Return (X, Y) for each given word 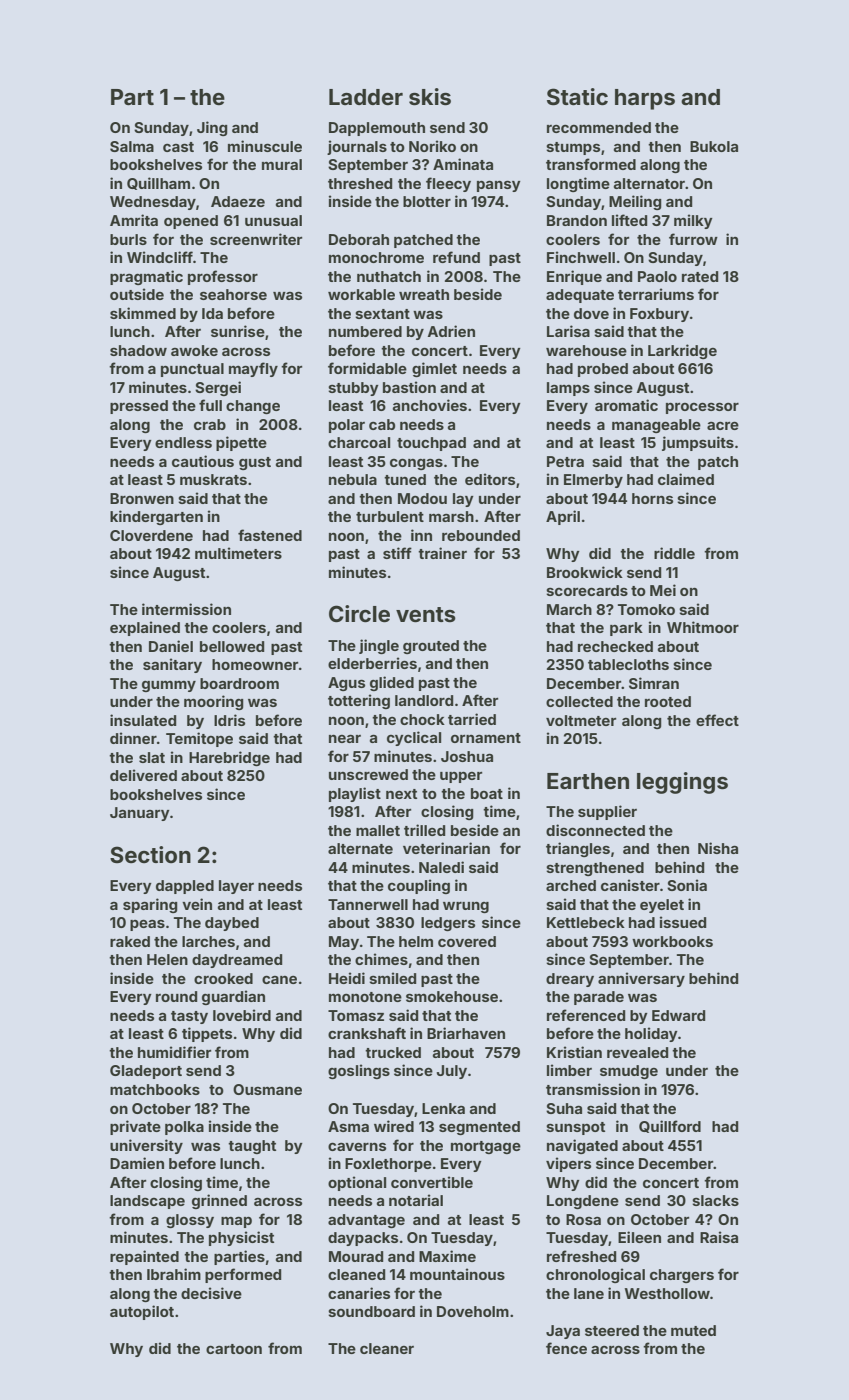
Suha (564, 1108)
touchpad (431, 444)
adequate (580, 296)
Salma (132, 146)
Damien (137, 1163)
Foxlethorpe (388, 1165)
